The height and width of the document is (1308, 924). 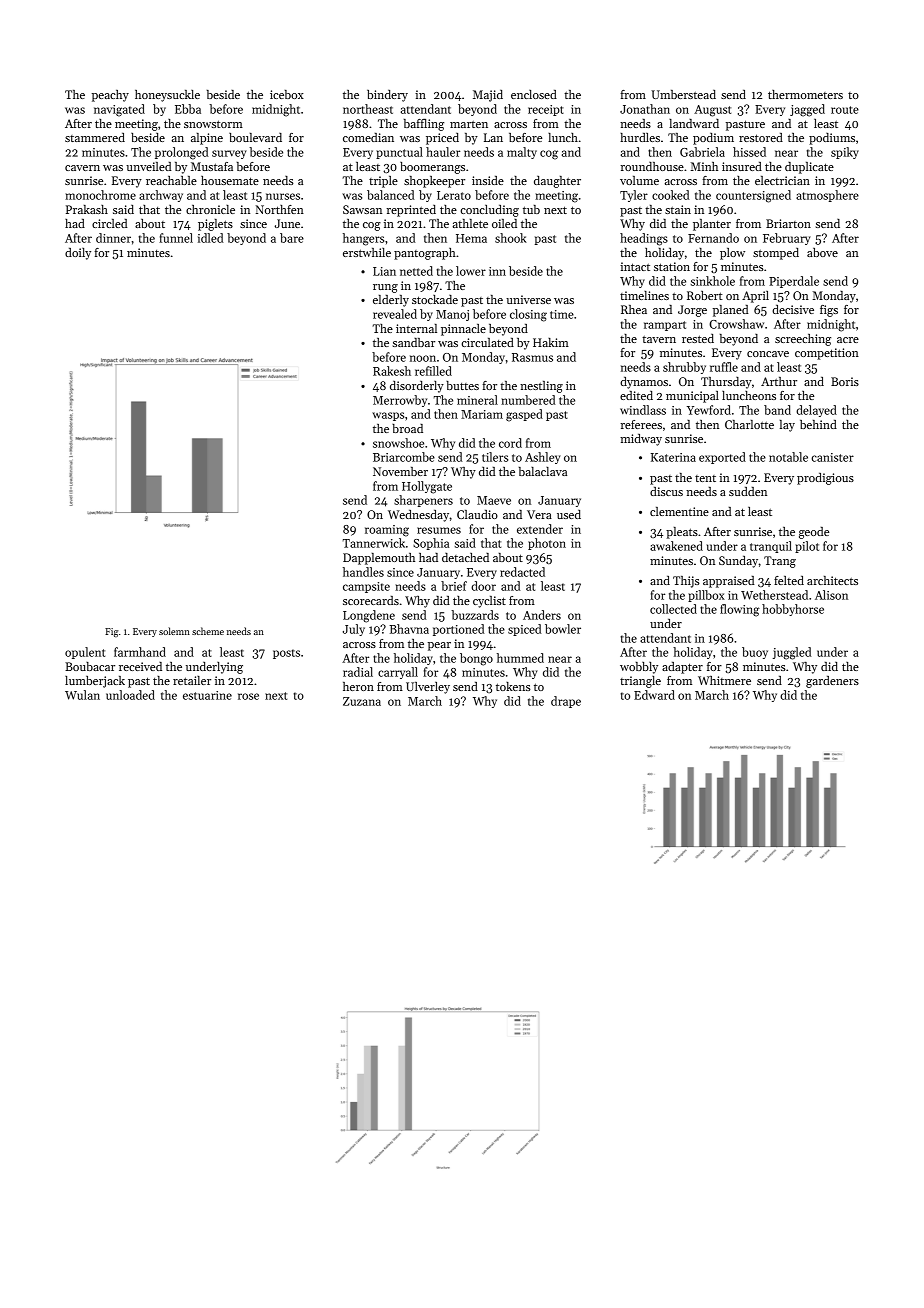 I want to click on cooked, so click(x=670, y=195).
